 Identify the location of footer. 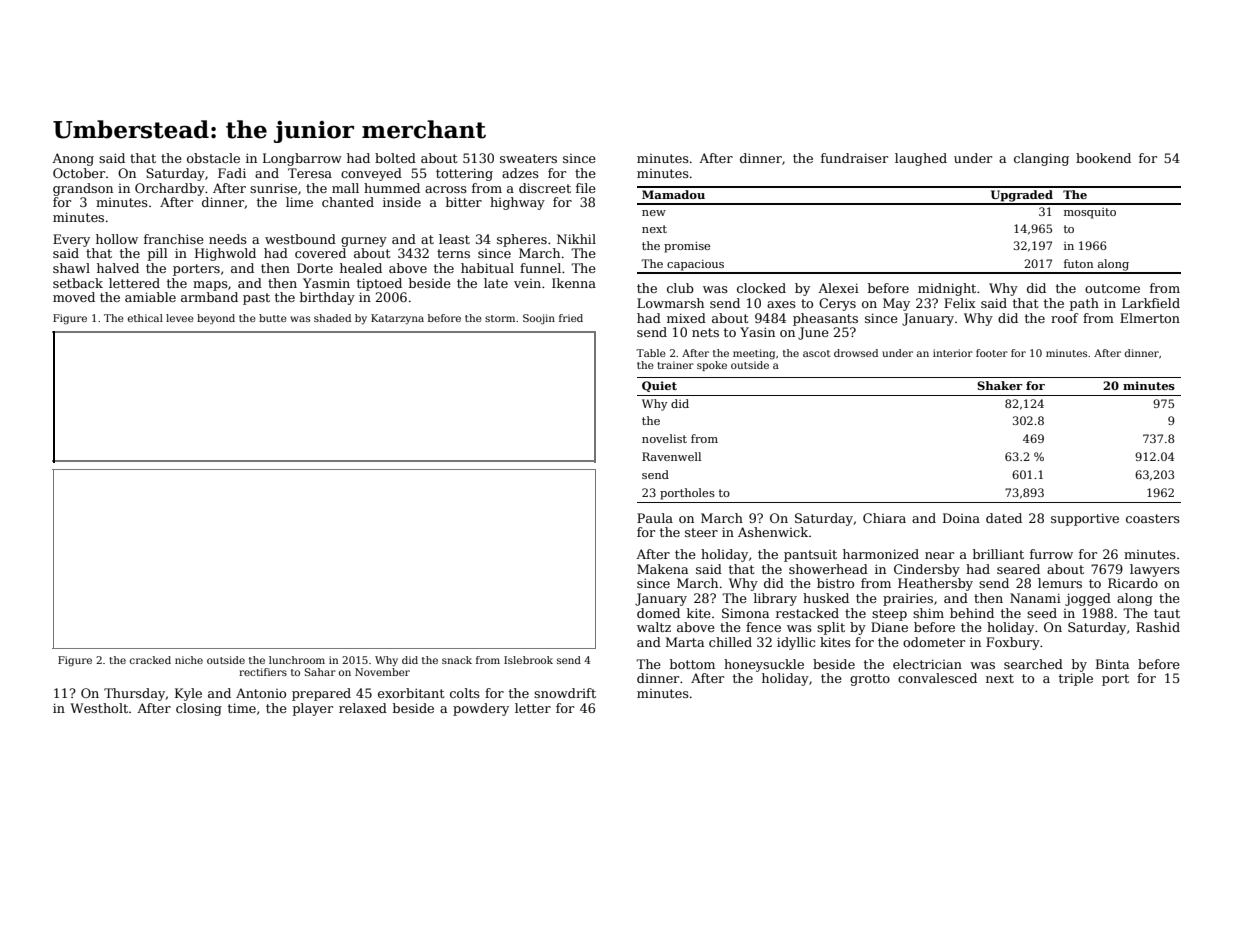
(992, 353).
